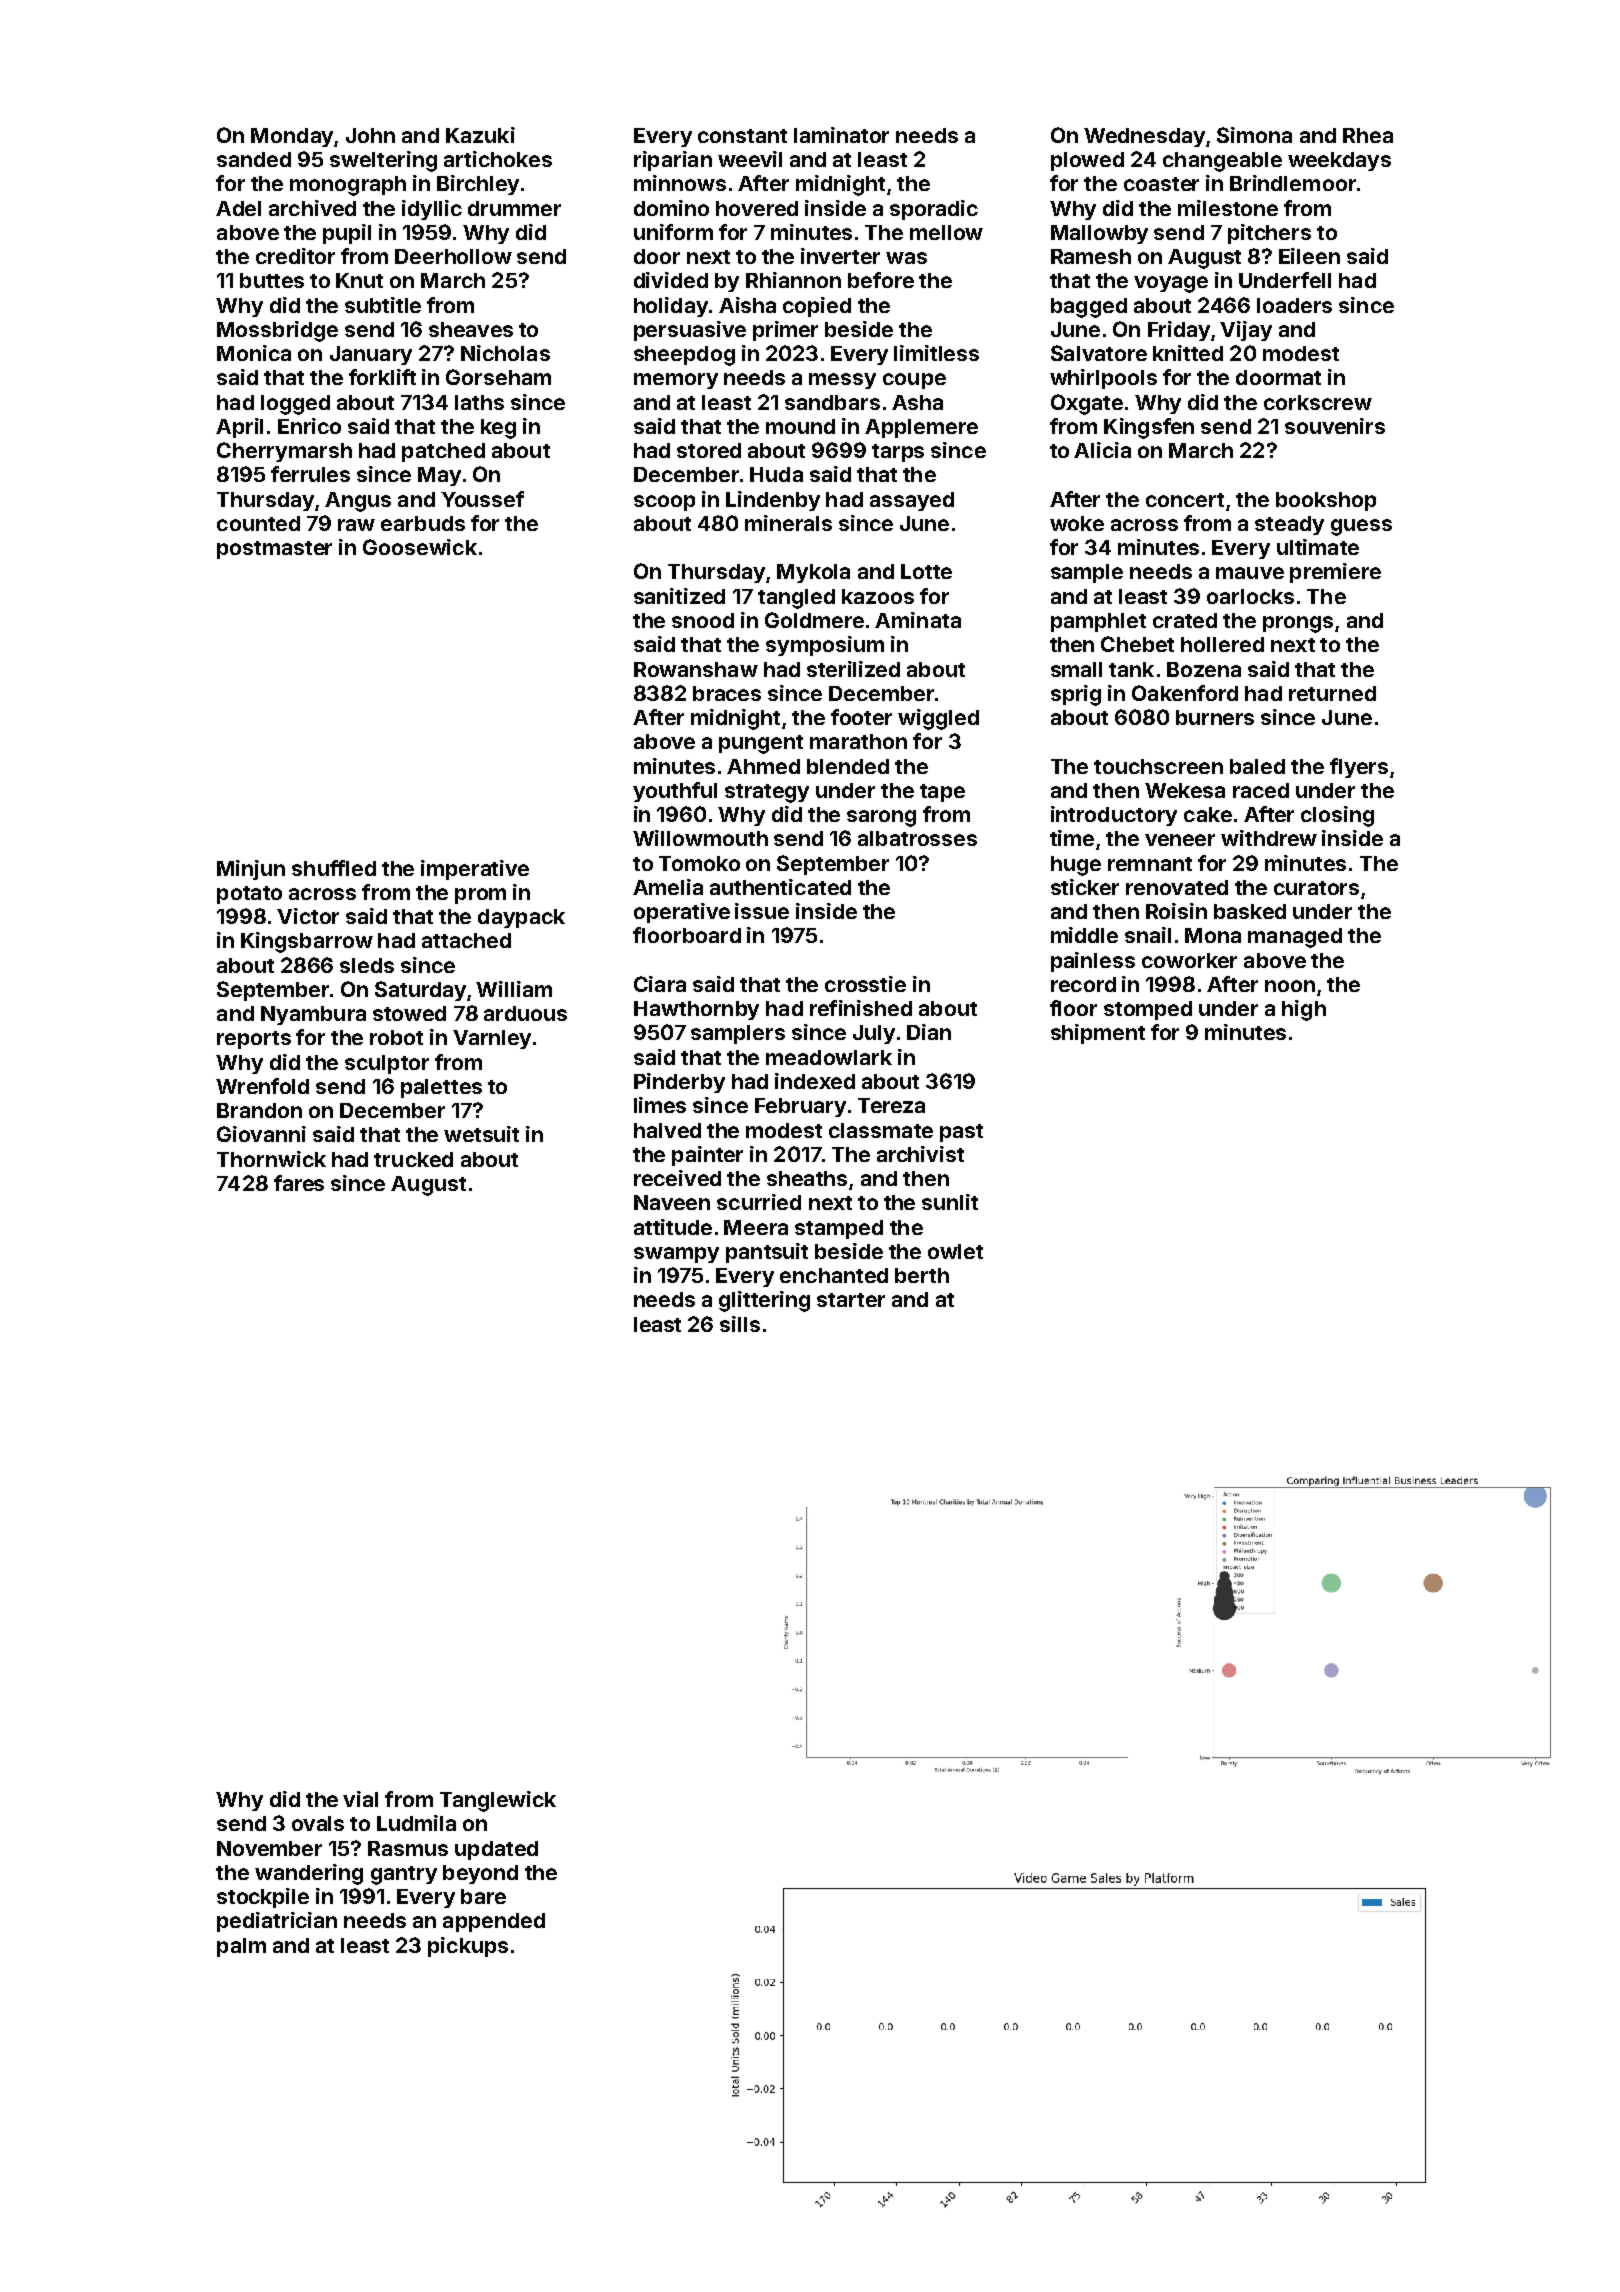 The height and width of the page is (2292, 1620). What do you see at coordinates (1337, 816) in the page?
I see `closing` at bounding box center [1337, 816].
